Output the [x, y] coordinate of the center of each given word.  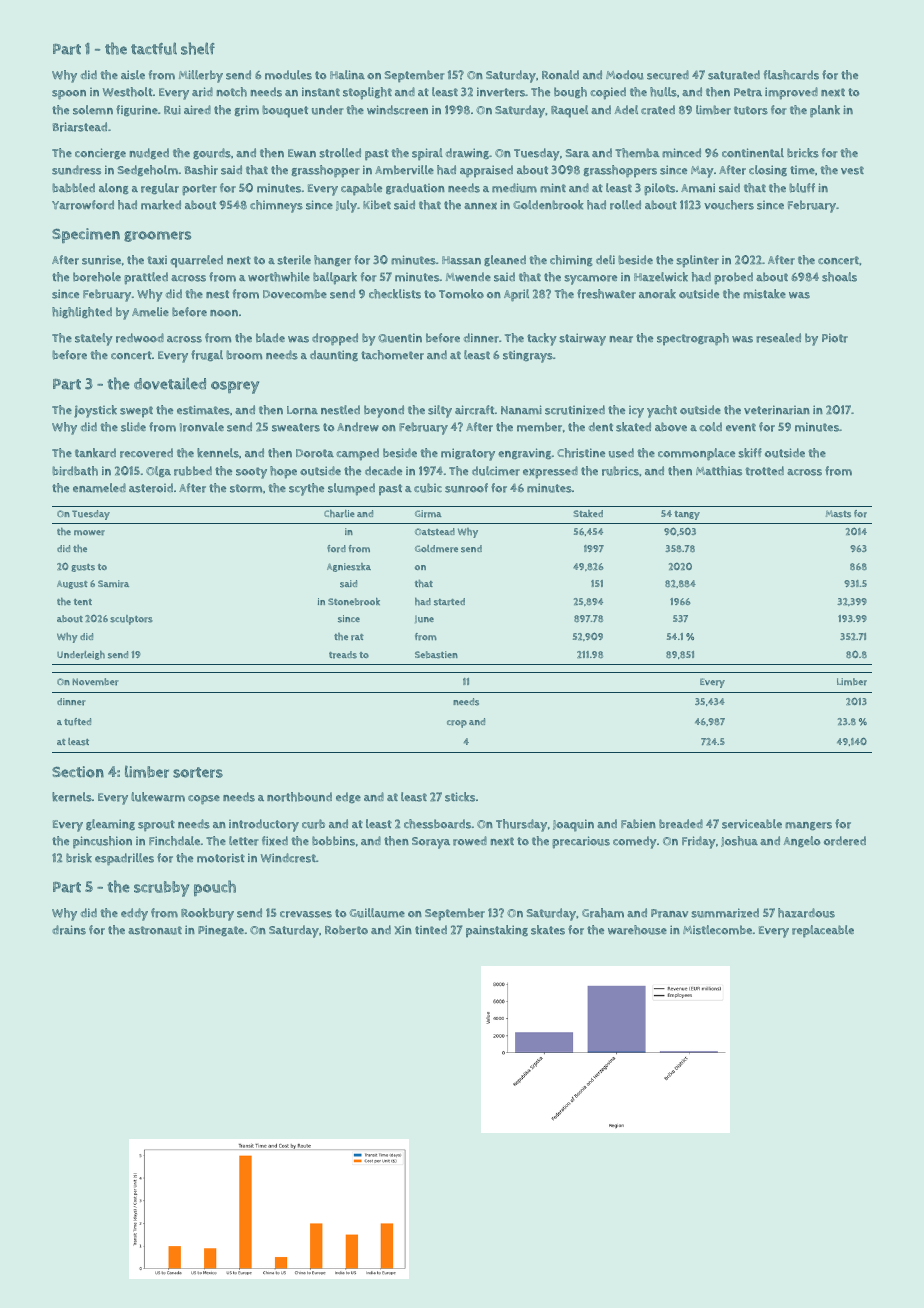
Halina [347, 74]
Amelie [150, 312]
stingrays [528, 356]
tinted [431, 929]
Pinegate [221, 931]
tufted [77, 722]
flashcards [791, 75]
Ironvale [202, 427]
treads [343, 655]
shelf [198, 48]
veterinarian [777, 410]
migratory [468, 454]
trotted [764, 471]
